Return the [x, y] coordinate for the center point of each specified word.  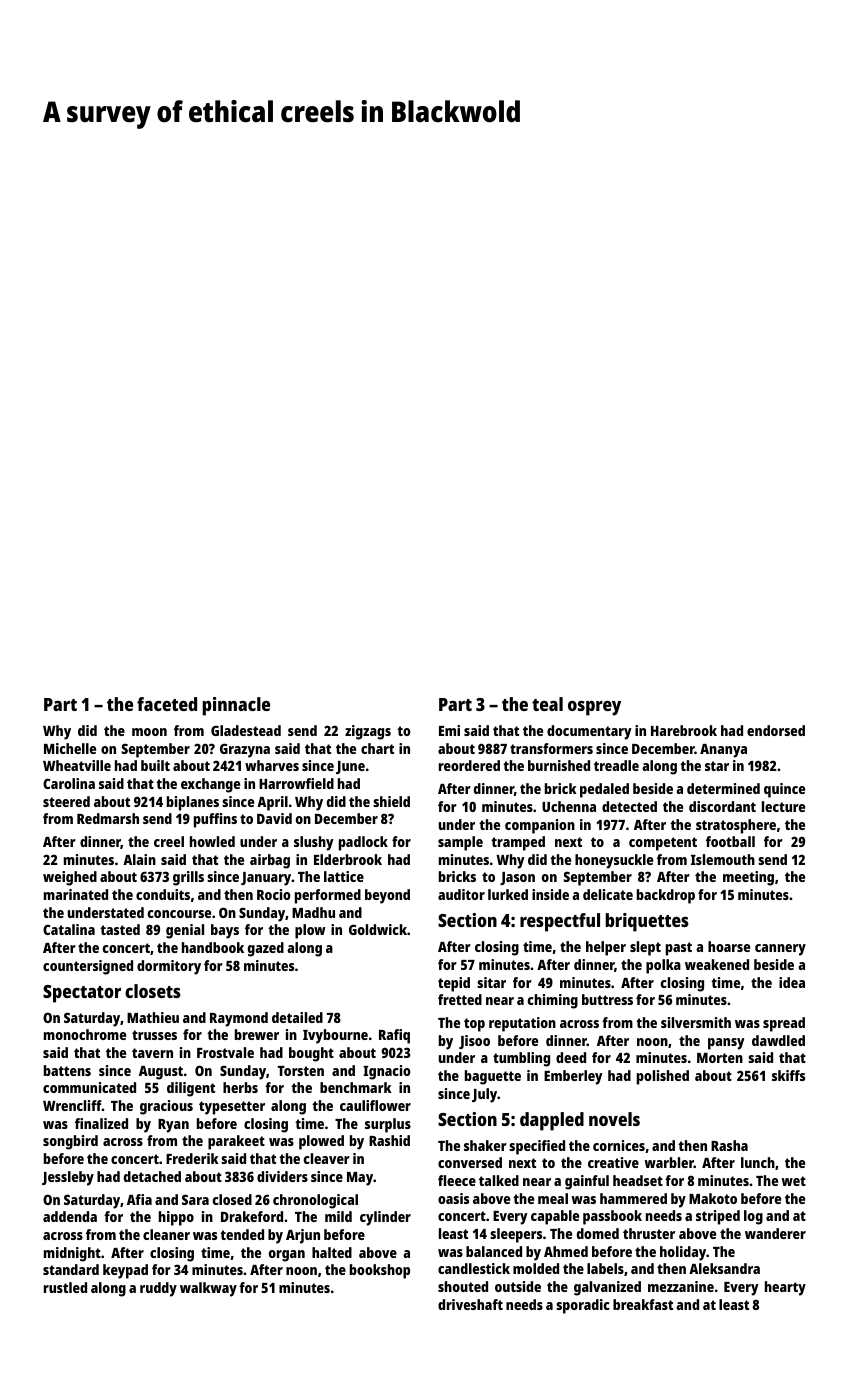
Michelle [70, 748]
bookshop [380, 1271]
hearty [785, 1288]
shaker [485, 1145]
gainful [587, 1182]
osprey [594, 708]
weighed [70, 878]
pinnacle [236, 706]
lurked [508, 894]
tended [242, 1234]
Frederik [192, 1158]
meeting [748, 878]
